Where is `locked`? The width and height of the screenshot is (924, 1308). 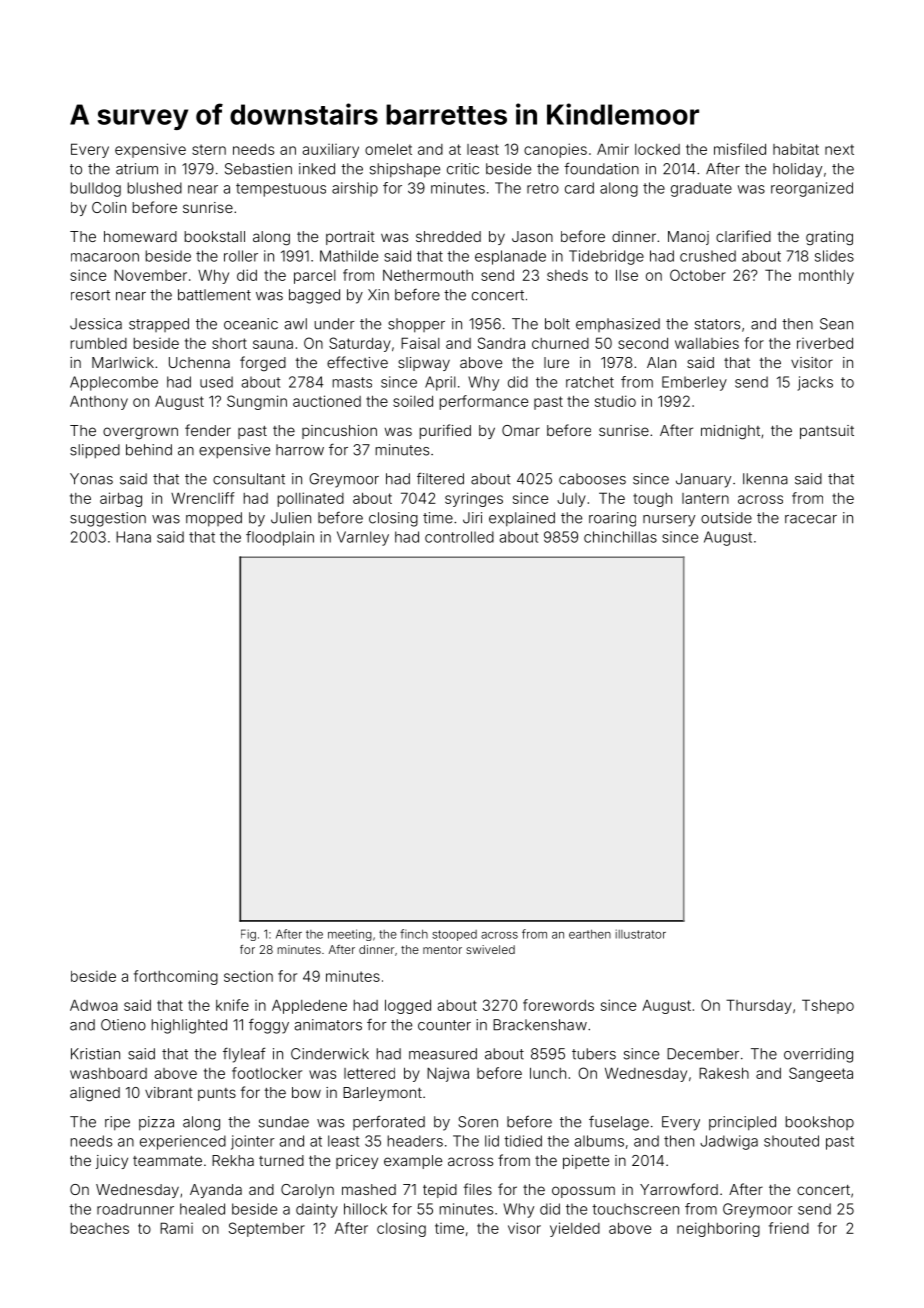
locked is located at coordinates (657, 149).
